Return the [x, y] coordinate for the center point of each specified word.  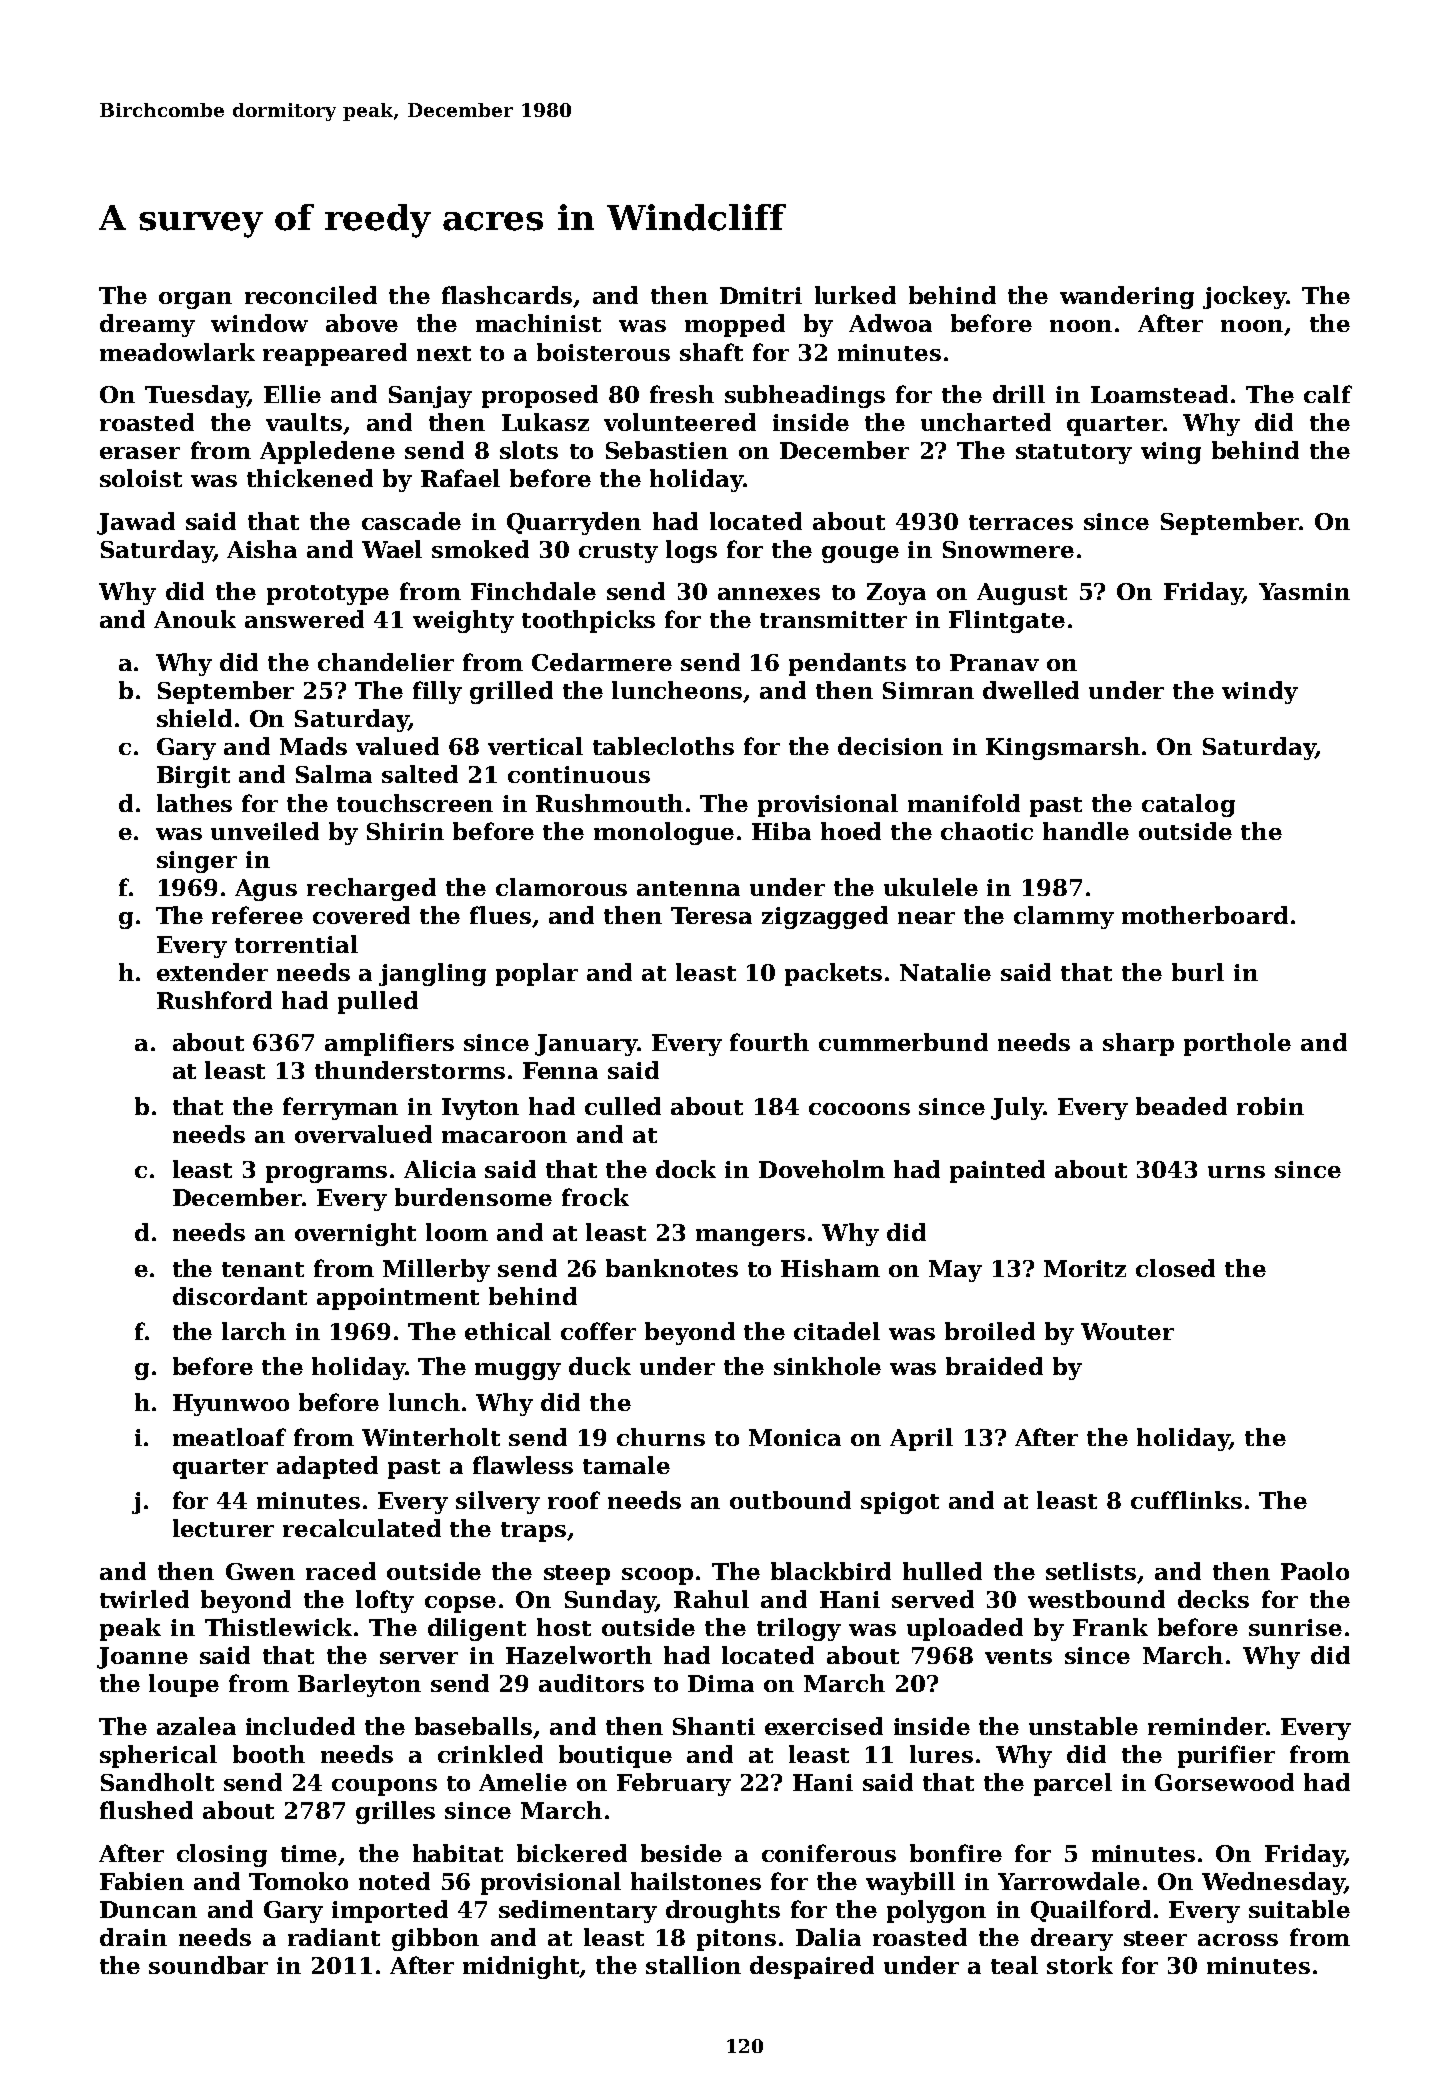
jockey [1244, 297]
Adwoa [890, 323]
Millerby [436, 1270]
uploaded [965, 1629]
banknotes [672, 1268]
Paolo [1315, 1571]
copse [460, 1604]
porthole [1237, 1044]
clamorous [561, 887]
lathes [194, 803]
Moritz [1085, 1268]
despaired [812, 1967]
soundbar [208, 1965]
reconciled [311, 295]
